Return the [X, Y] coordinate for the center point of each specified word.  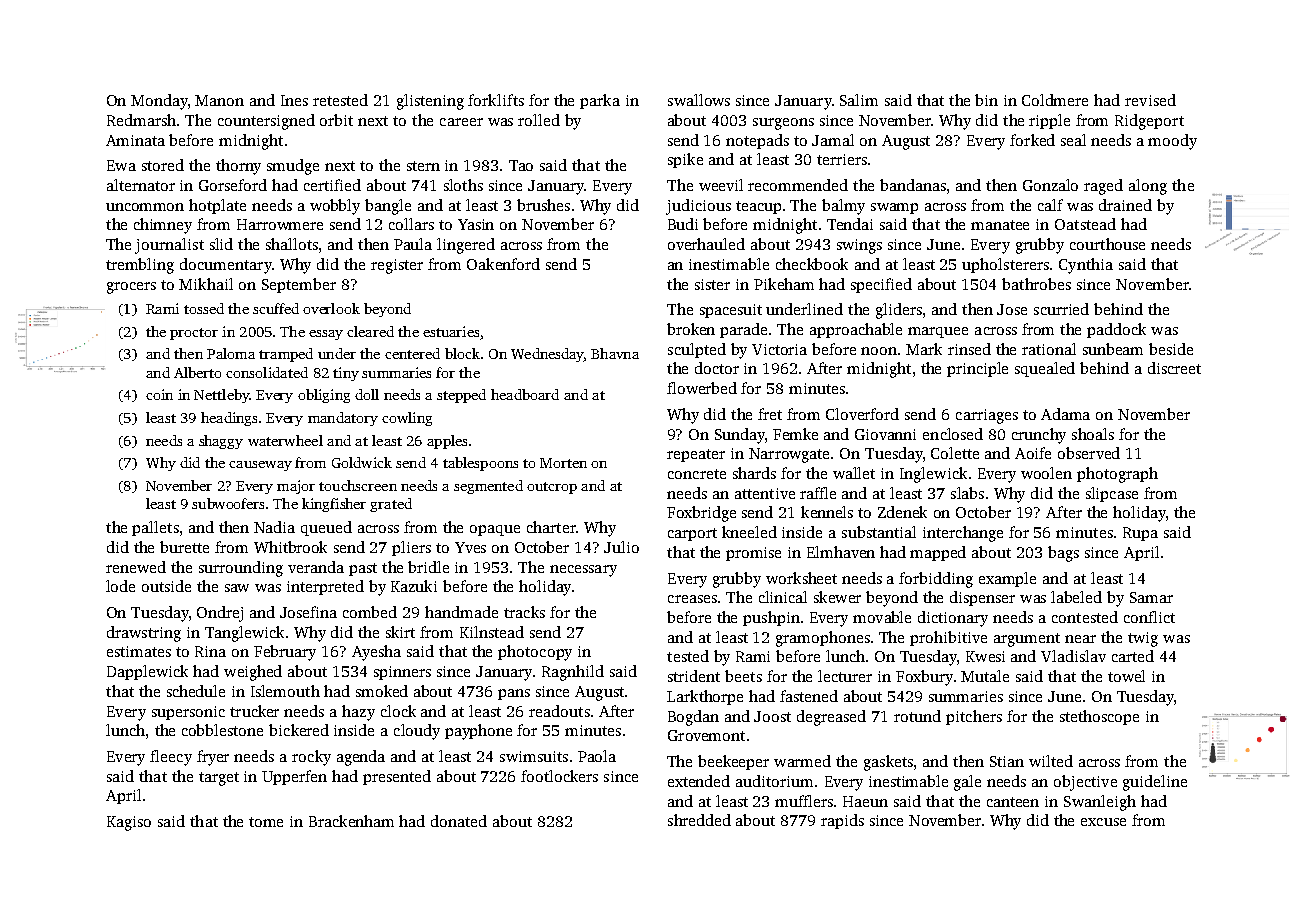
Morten [563, 463]
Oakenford [503, 264]
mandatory [343, 419]
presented [397, 777]
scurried [1061, 309]
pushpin [771, 618]
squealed [1045, 369]
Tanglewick [244, 634]
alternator [141, 185]
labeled [1076, 597]
